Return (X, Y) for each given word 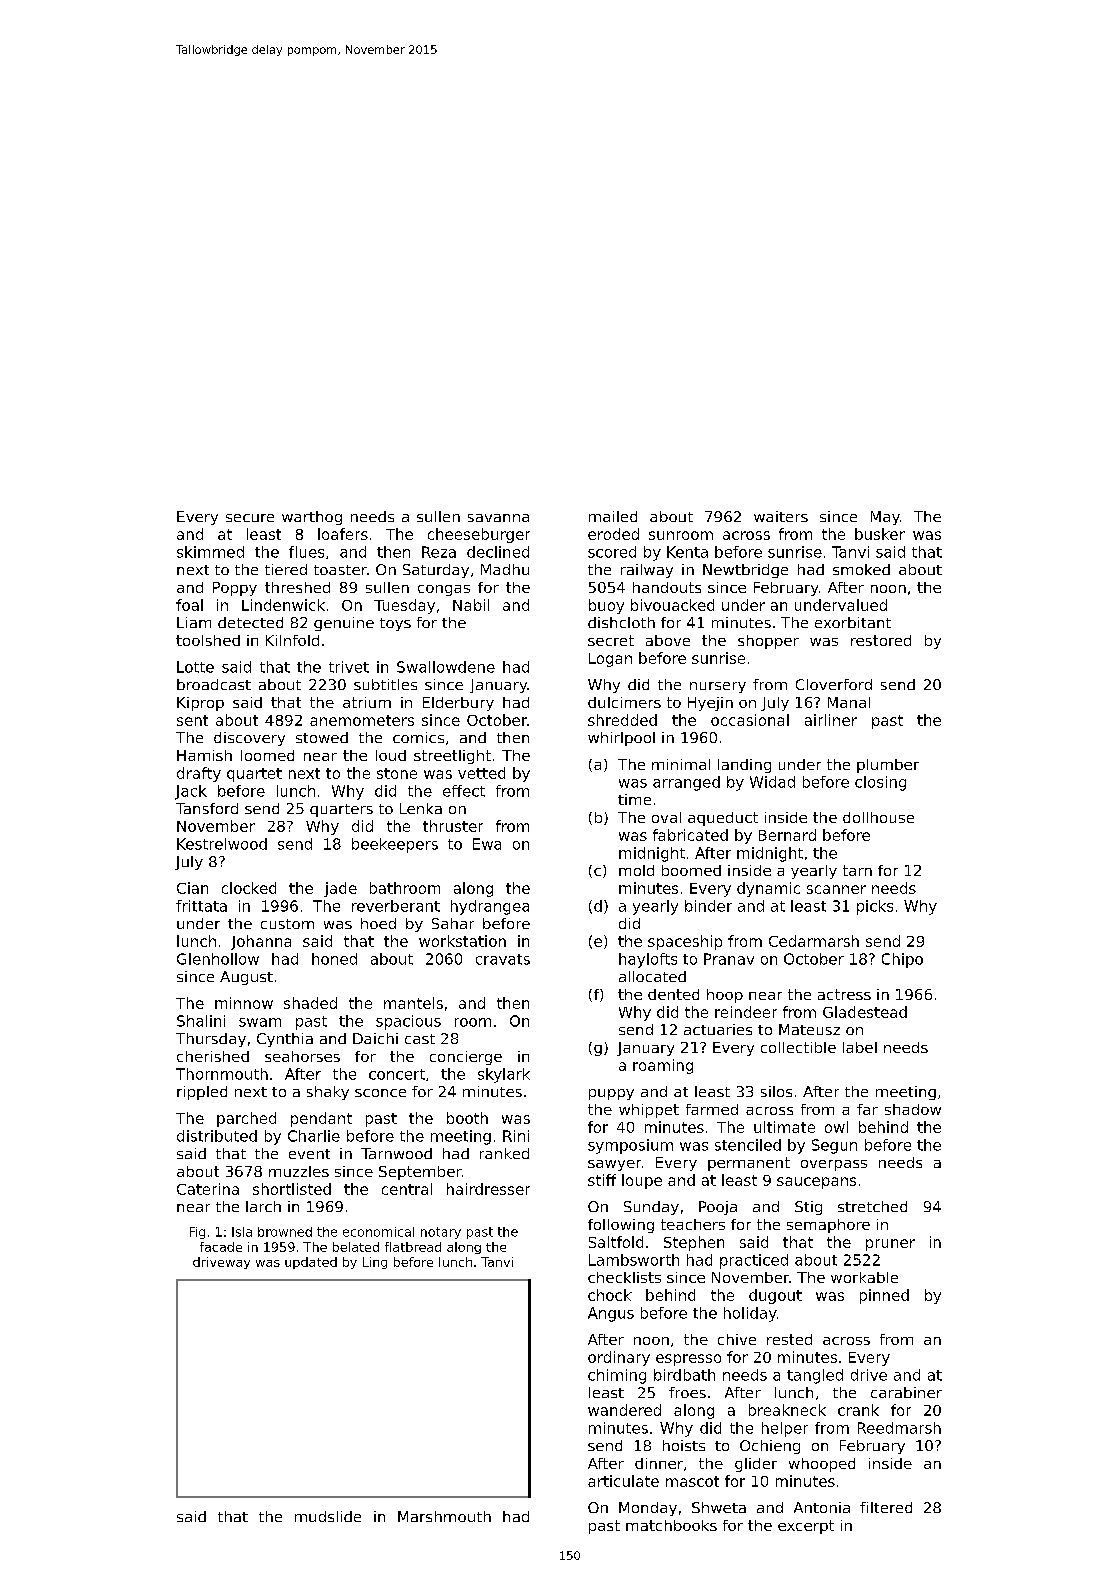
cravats (503, 959)
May (885, 518)
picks (875, 907)
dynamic (768, 889)
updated (311, 1263)
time (634, 799)
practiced (754, 1261)
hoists (684, 1445)
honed (334, 959)
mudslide (328, 1516)
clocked (249, 888)
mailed (613, 516)
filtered (886, 1507)
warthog (312, 518)
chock (610, 1295)
